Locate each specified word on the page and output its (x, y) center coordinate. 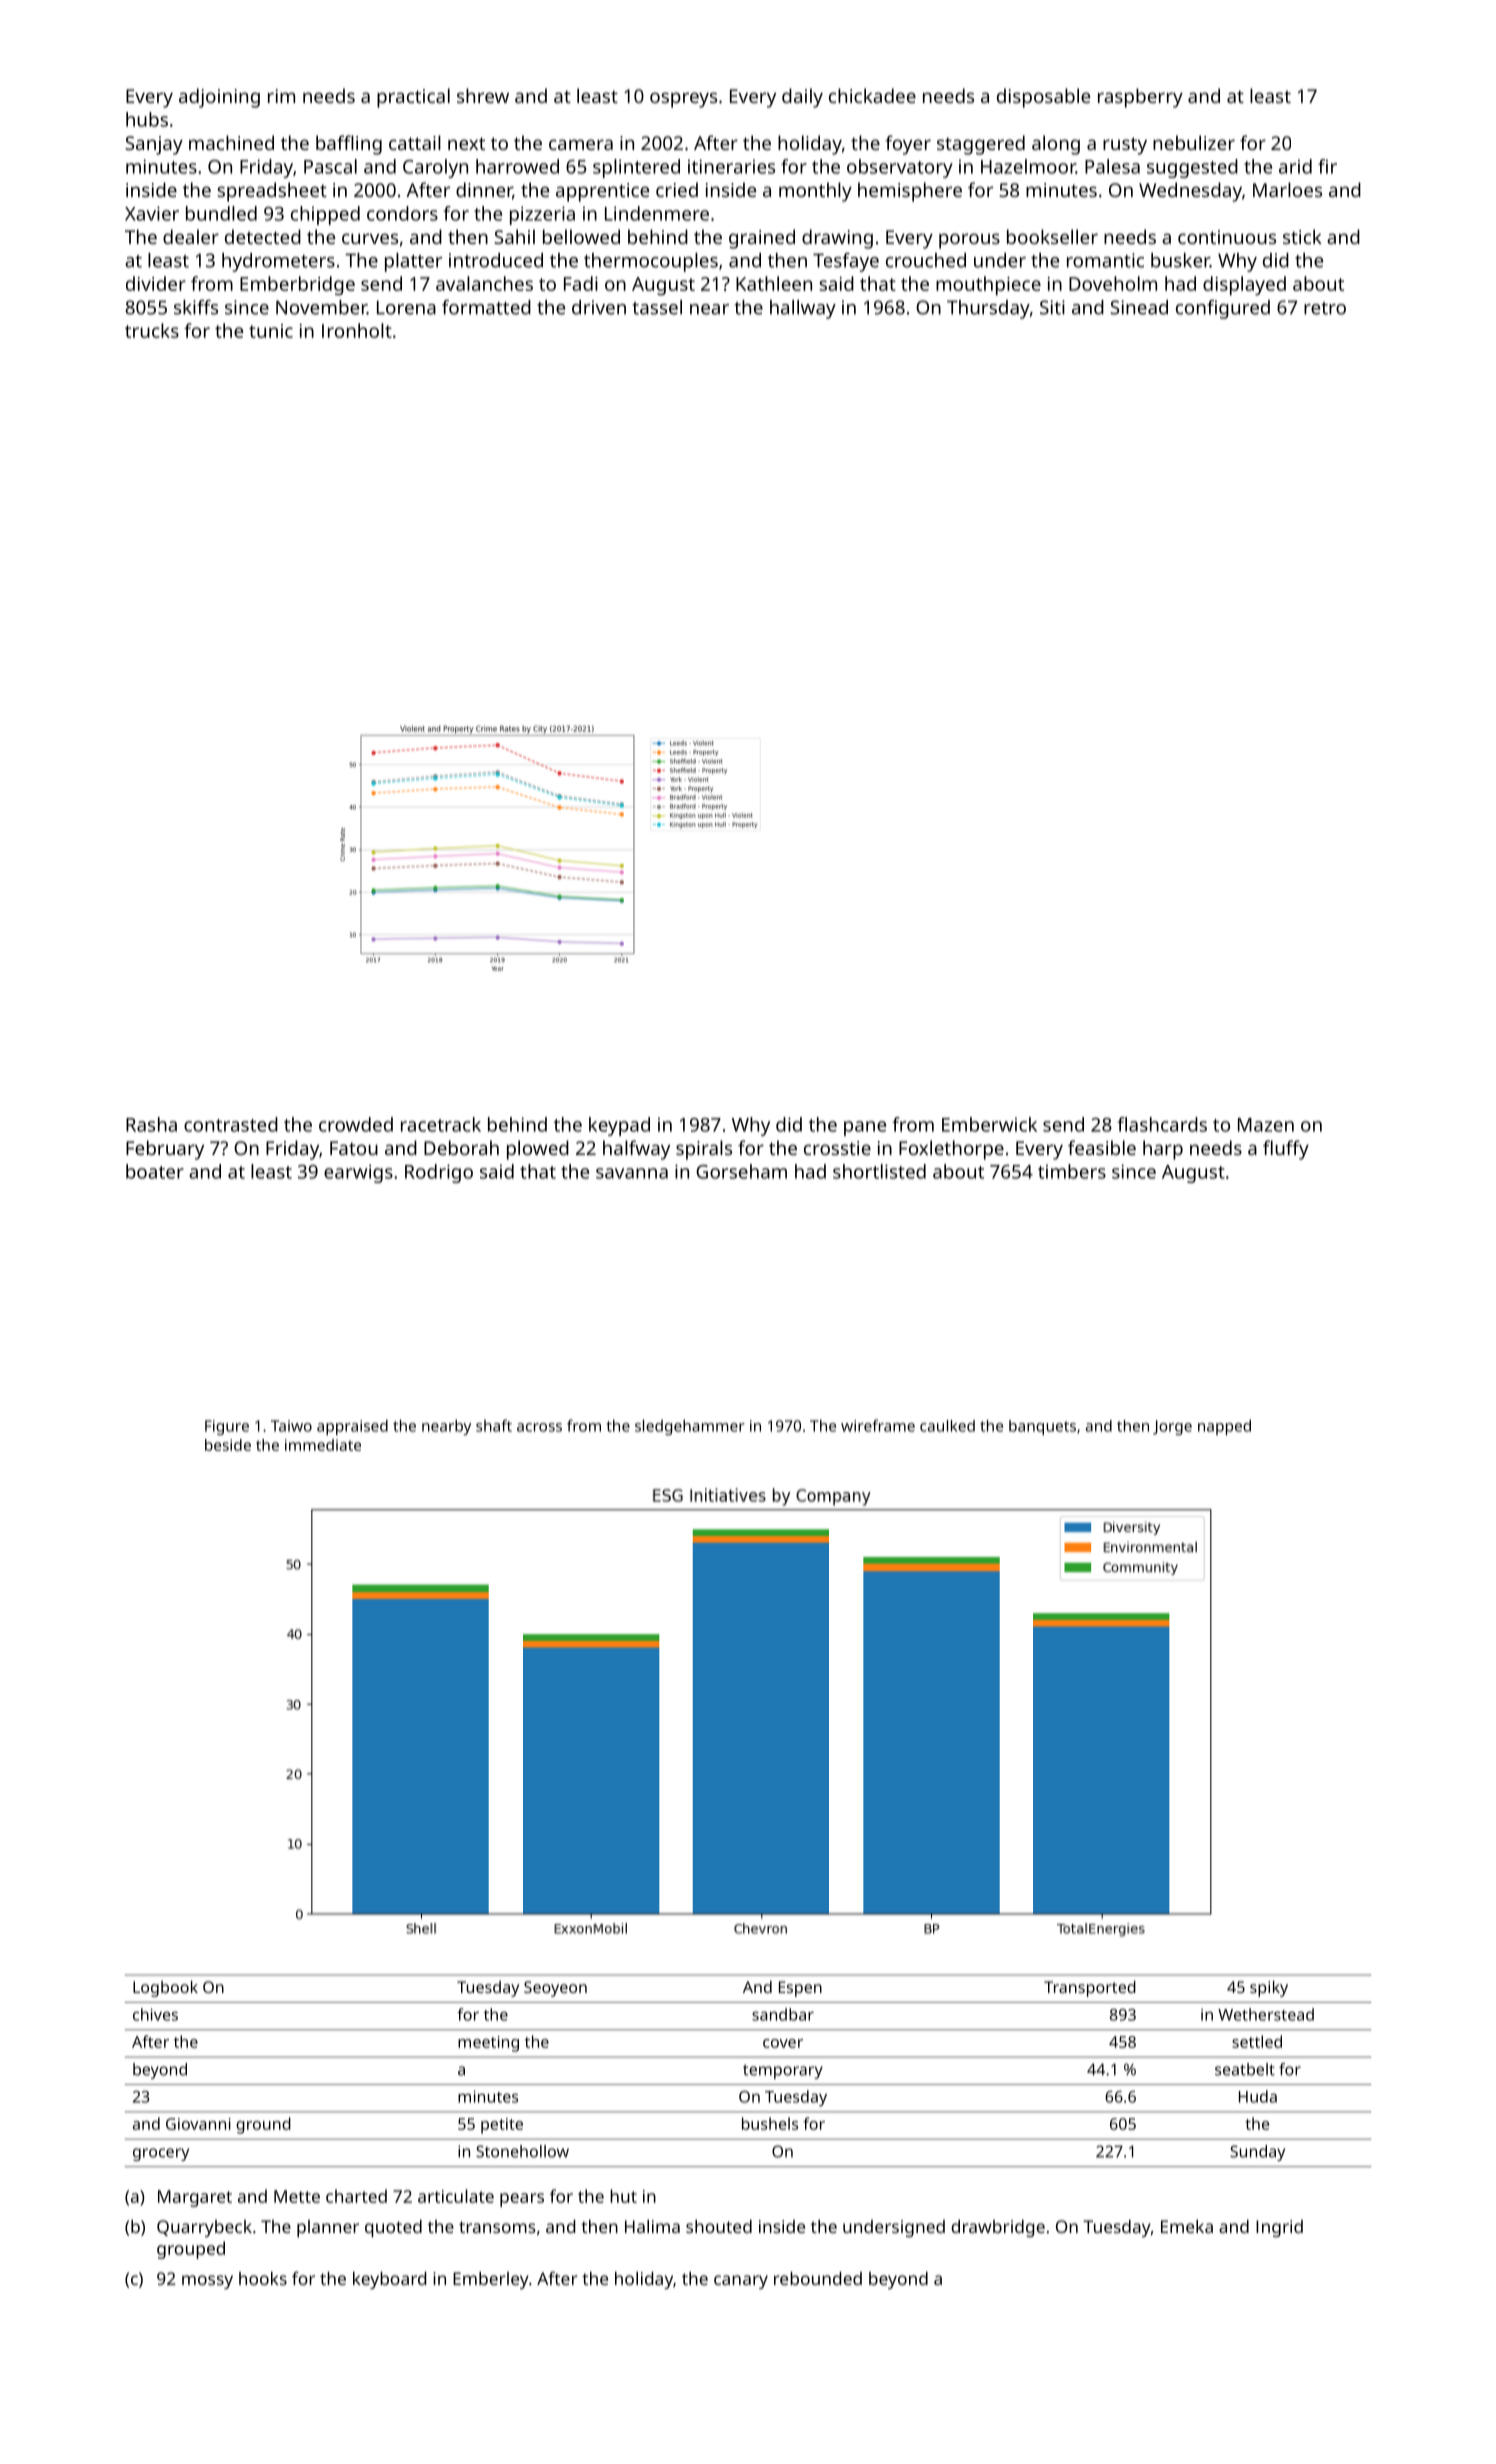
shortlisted (879, 1171)
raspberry (1140, 98)
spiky (1269, 1988)
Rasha (151, 1124)
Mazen (1266, 1125)
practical (413, 98)
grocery (161, 2154)
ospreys (683, 100)
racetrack (441, 1124)
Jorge (1172, 1427)
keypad (619, 1126)
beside (228, 1445)
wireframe (878, 1425)
